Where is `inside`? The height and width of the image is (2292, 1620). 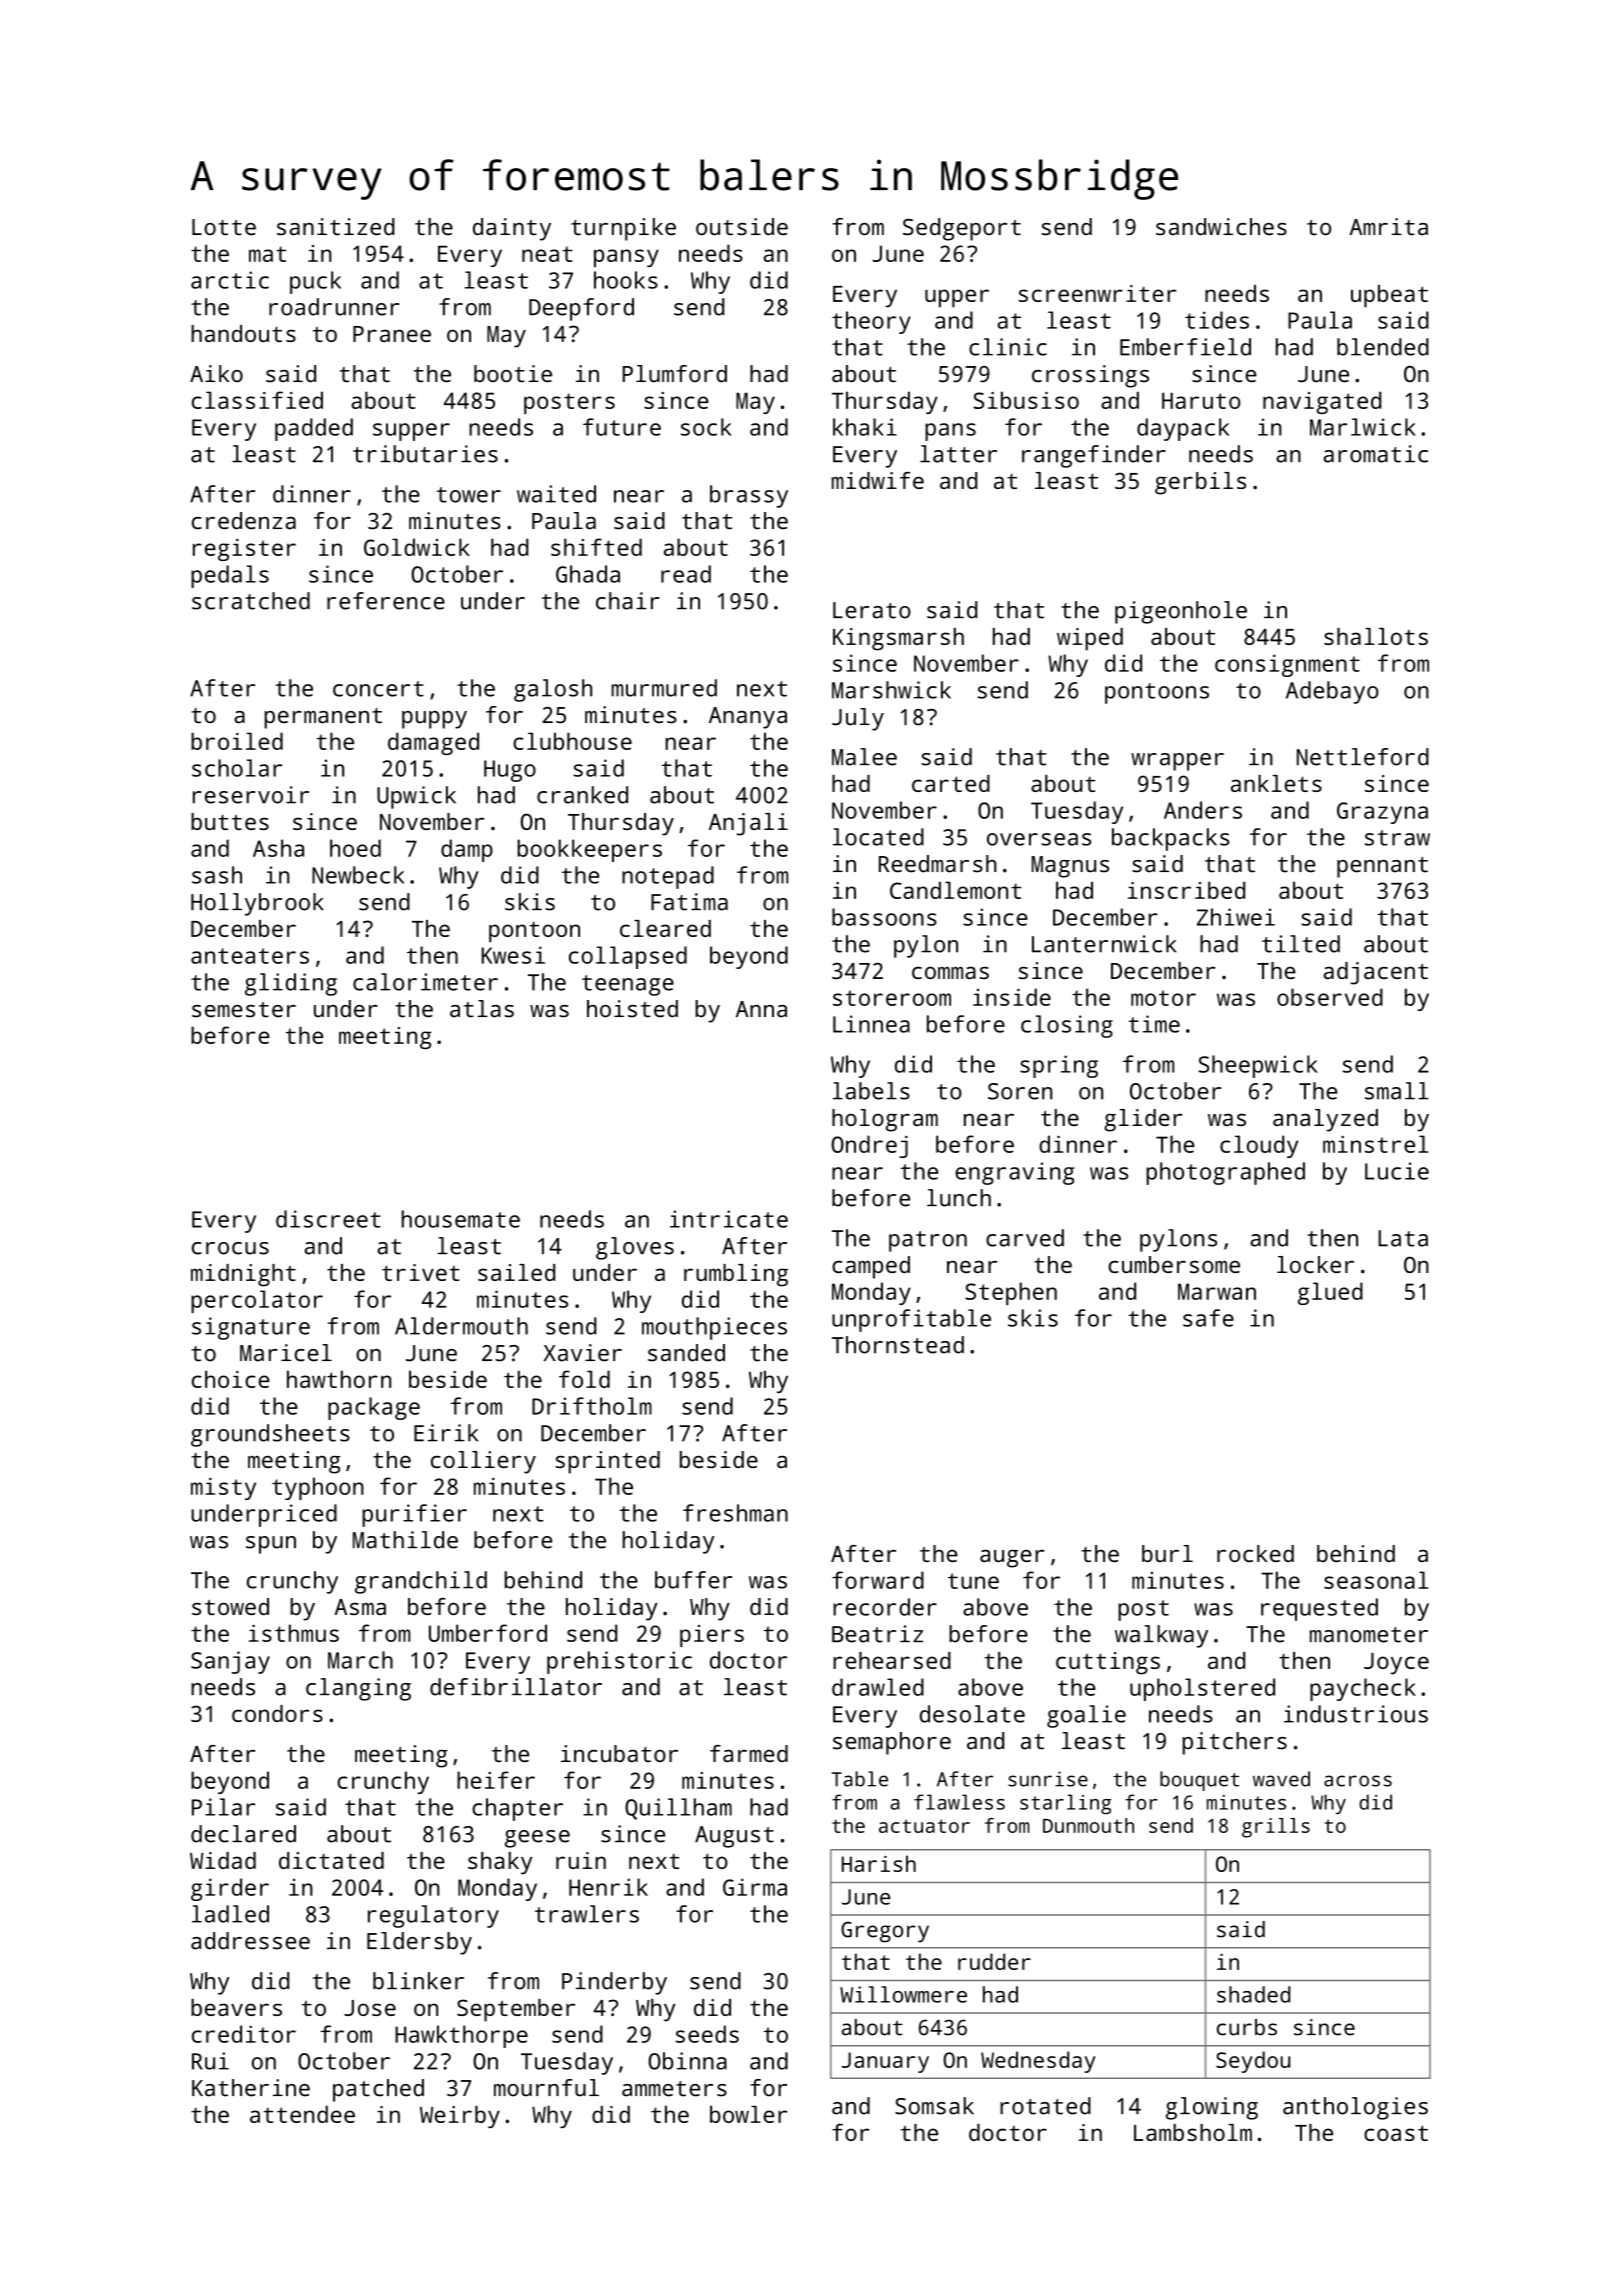 inside is located at coordinates (1012, 997).
